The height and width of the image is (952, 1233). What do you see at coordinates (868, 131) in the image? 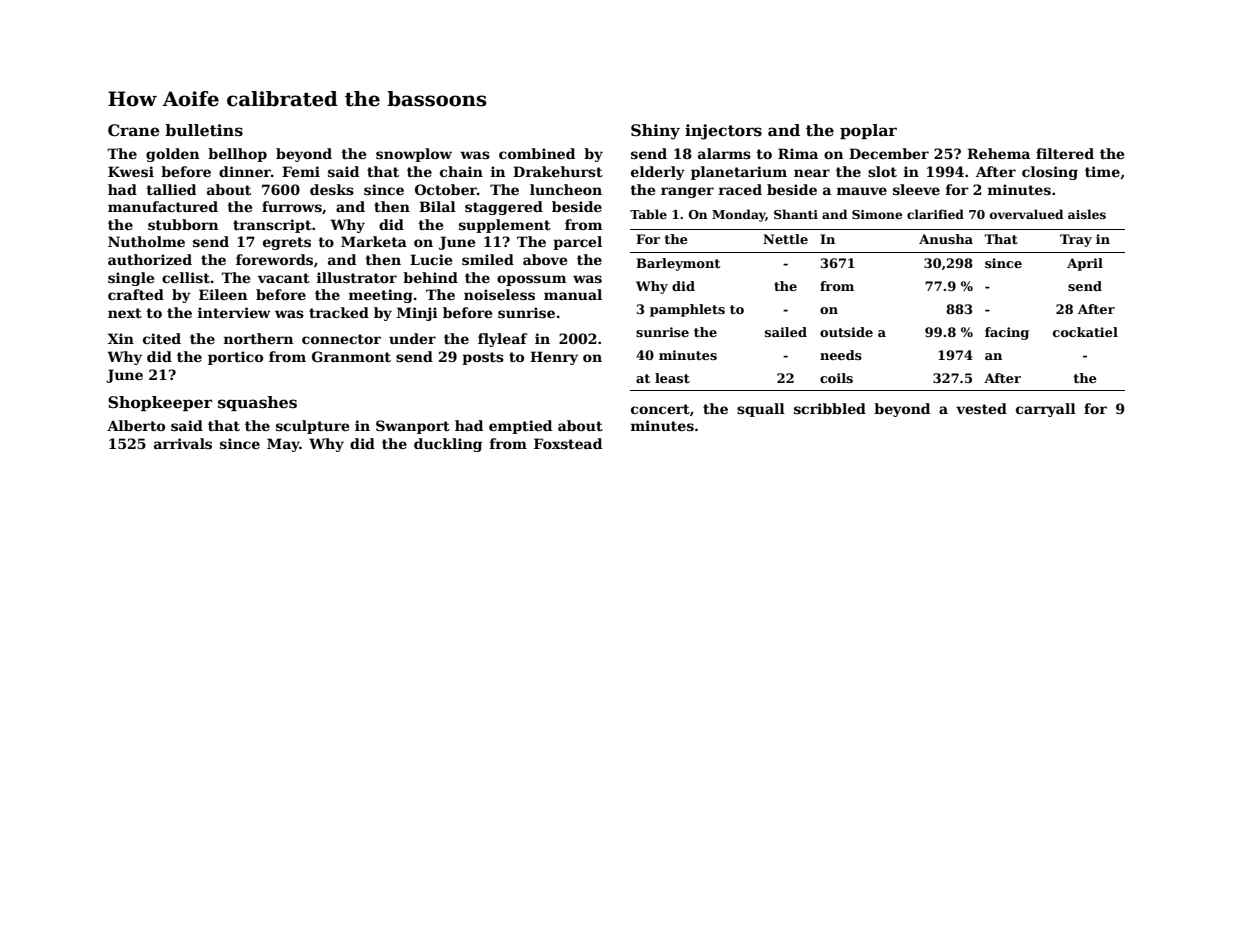
I see `poplar` at bounding box center [868, 131].
